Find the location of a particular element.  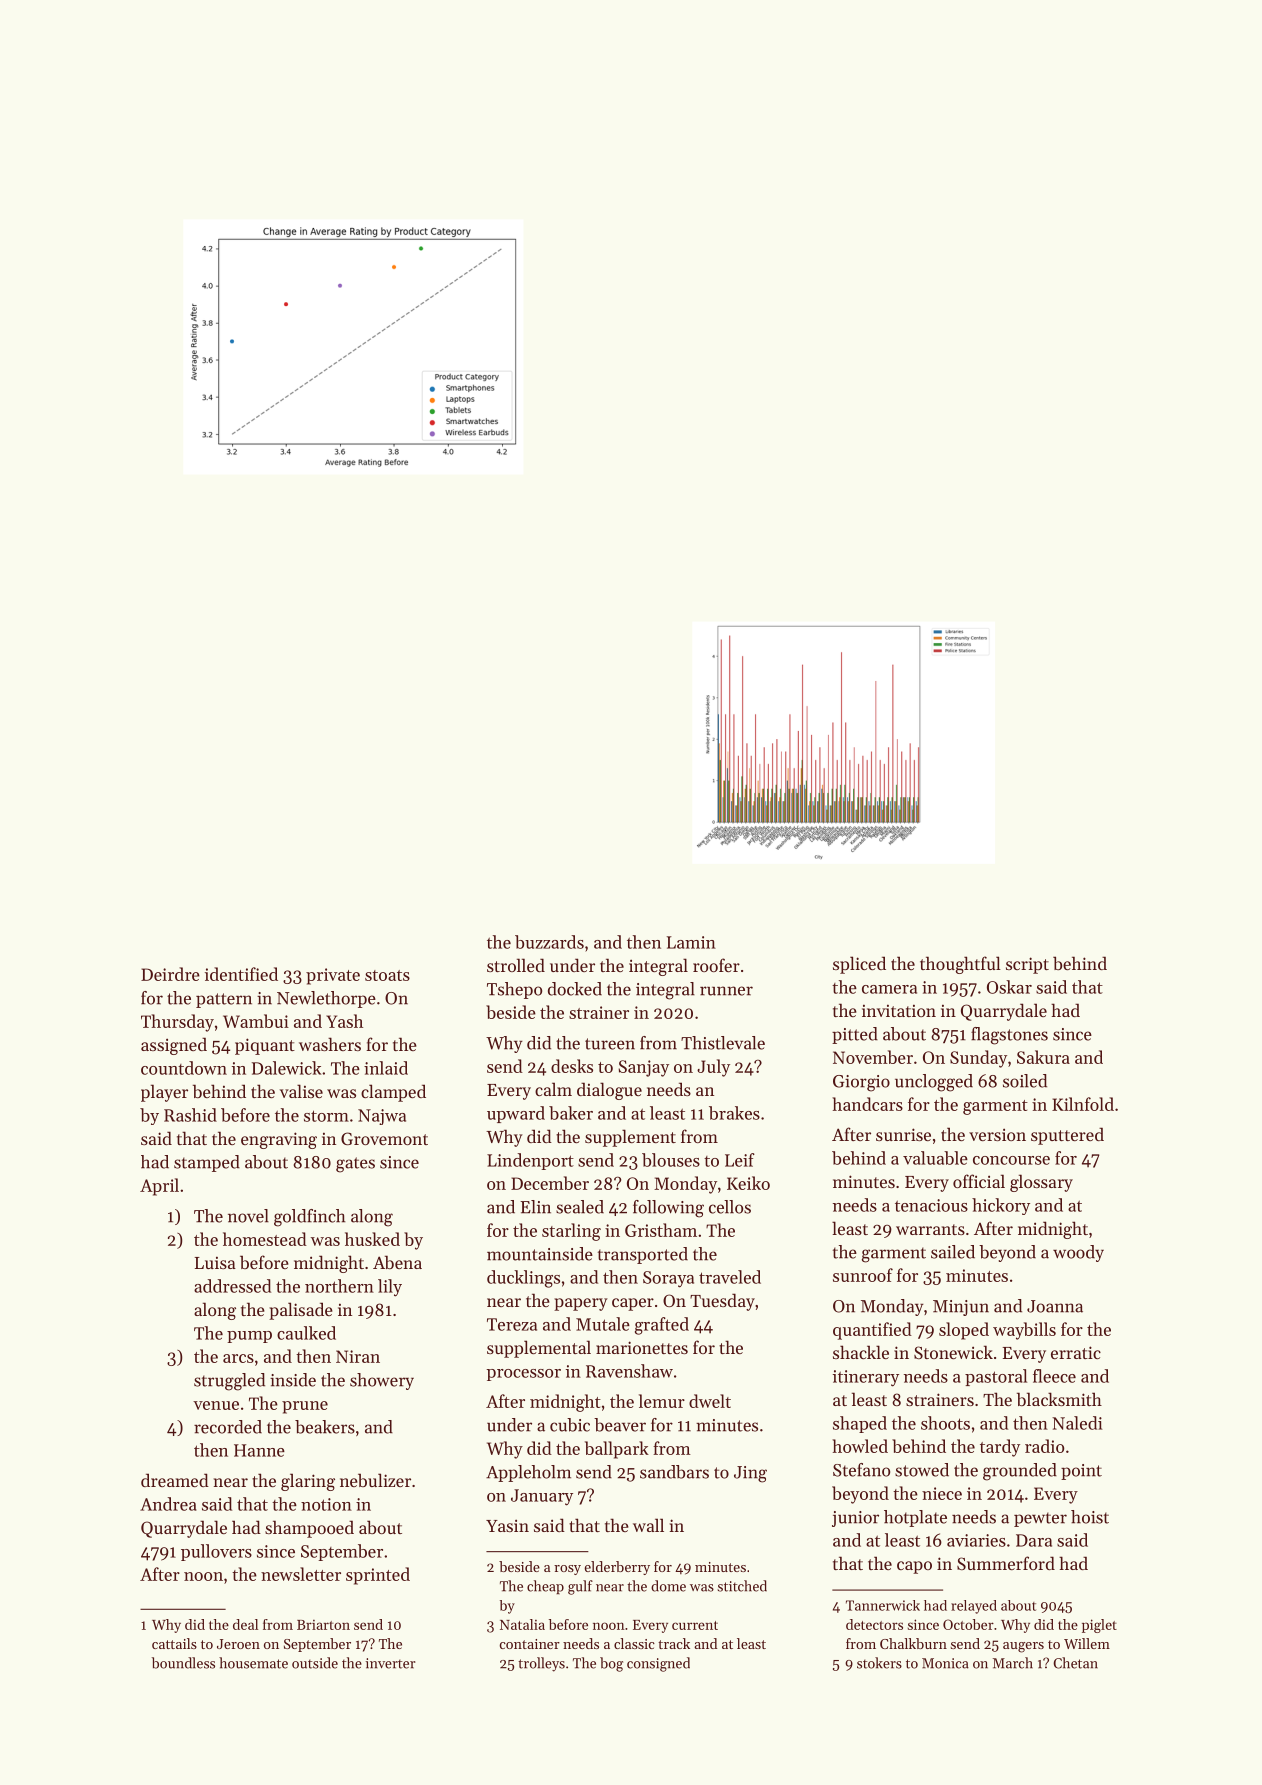

transported is located at coordinates (643, 1255).
